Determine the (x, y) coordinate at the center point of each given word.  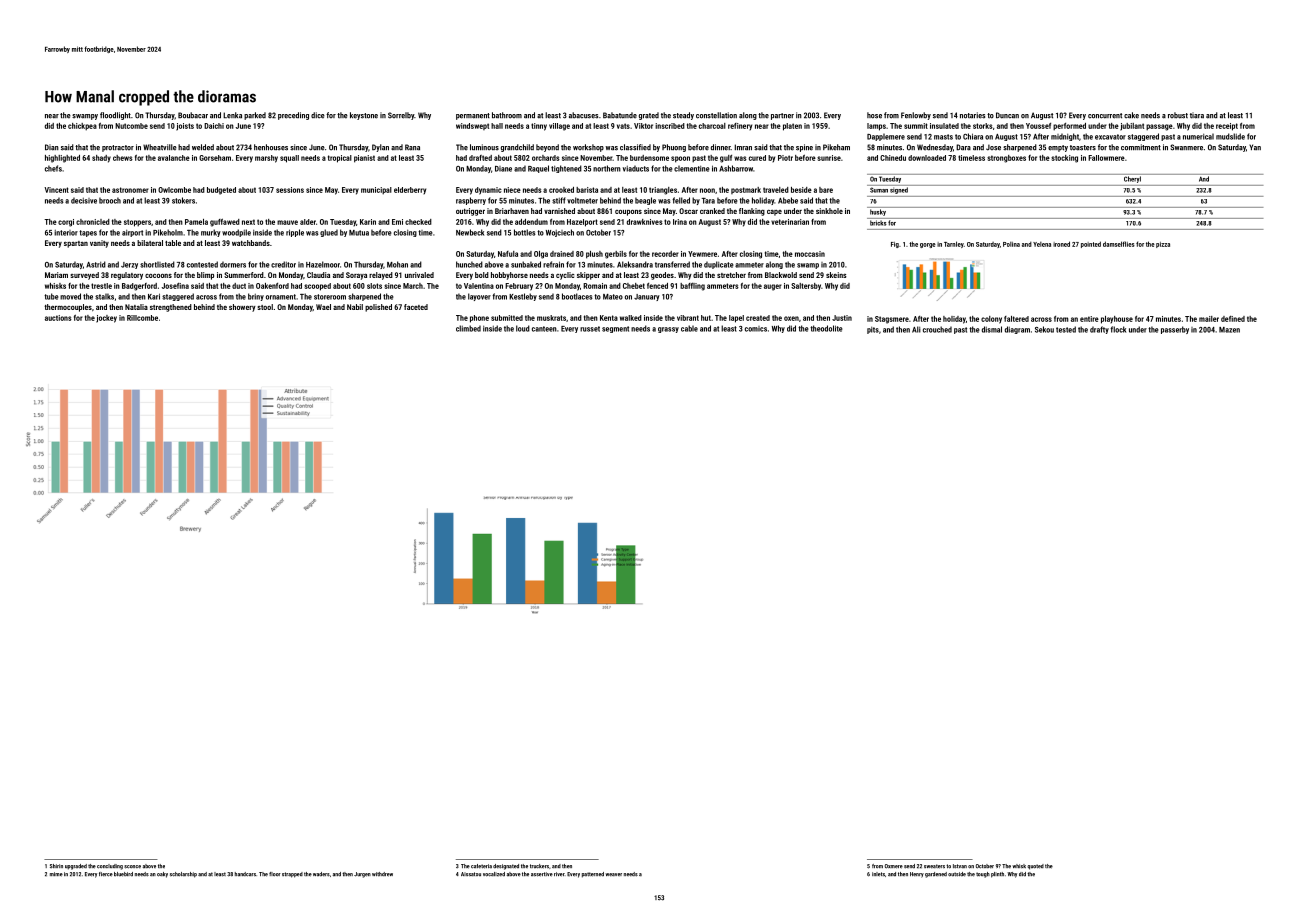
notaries (972, 115)
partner (782, 116)
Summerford (244, 275)
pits (873, 330)
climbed (468, 328)
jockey (106, 319)
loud (523, 328)
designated (506, 867)
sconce (132, 867)
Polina (1011, 244)
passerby (1175, 330)
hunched (469, 264)
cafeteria (481, 866)
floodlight (115, 116)
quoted (1035, 867)
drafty (1099, 330)
